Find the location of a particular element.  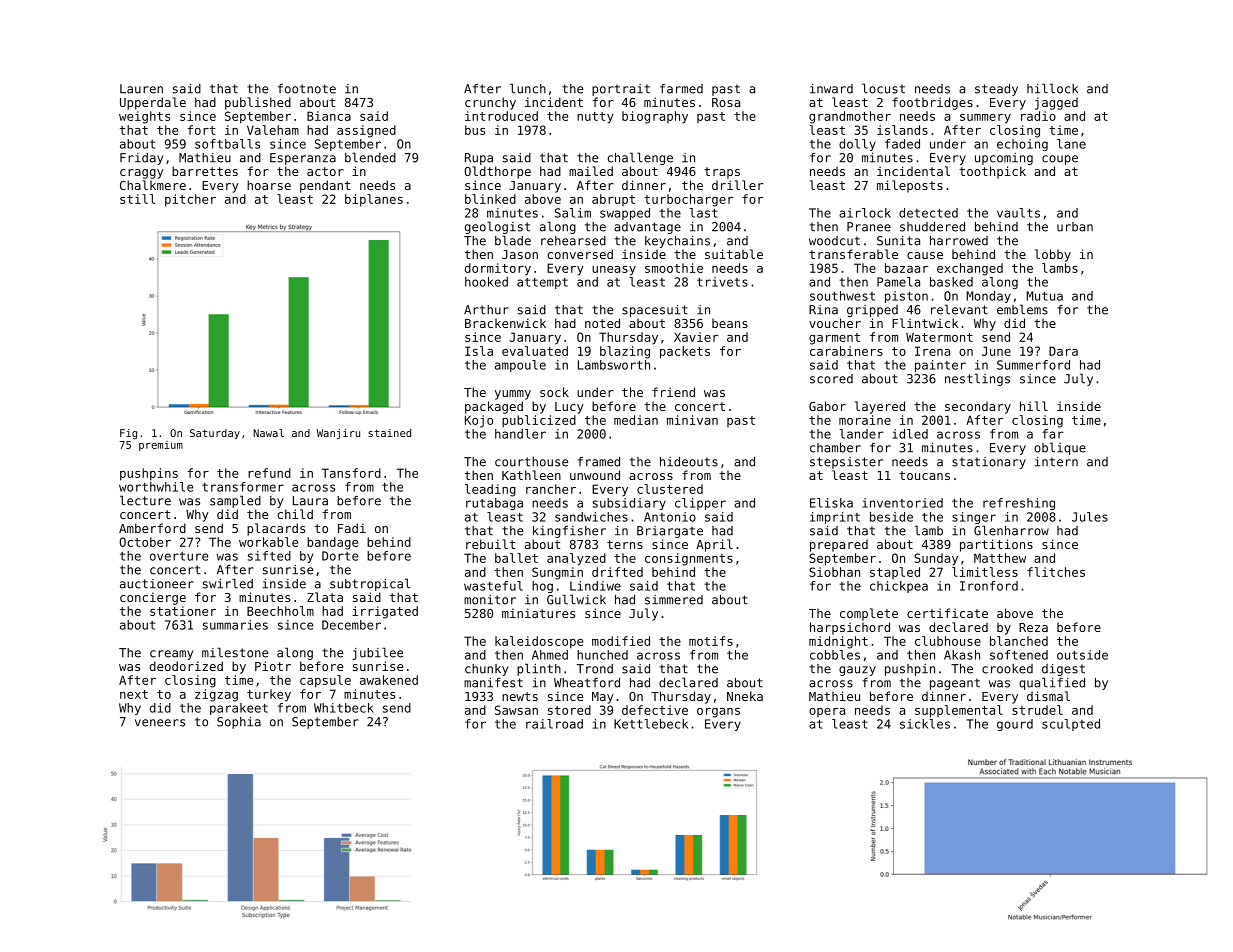

jagged is located at coordinates (1056, 103).
